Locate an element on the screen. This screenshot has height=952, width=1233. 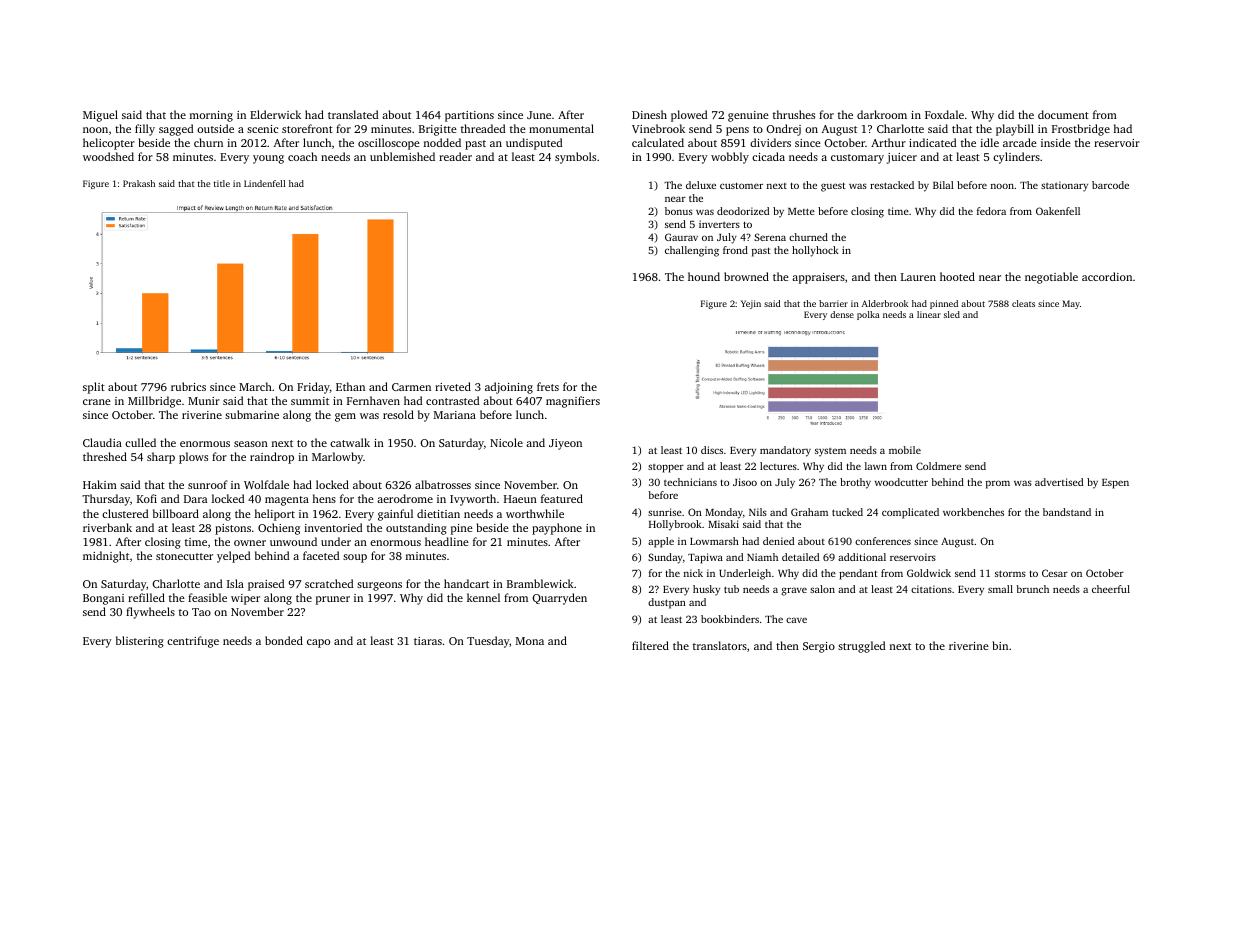
Lindenfell is located at coordinates (264, 183).
